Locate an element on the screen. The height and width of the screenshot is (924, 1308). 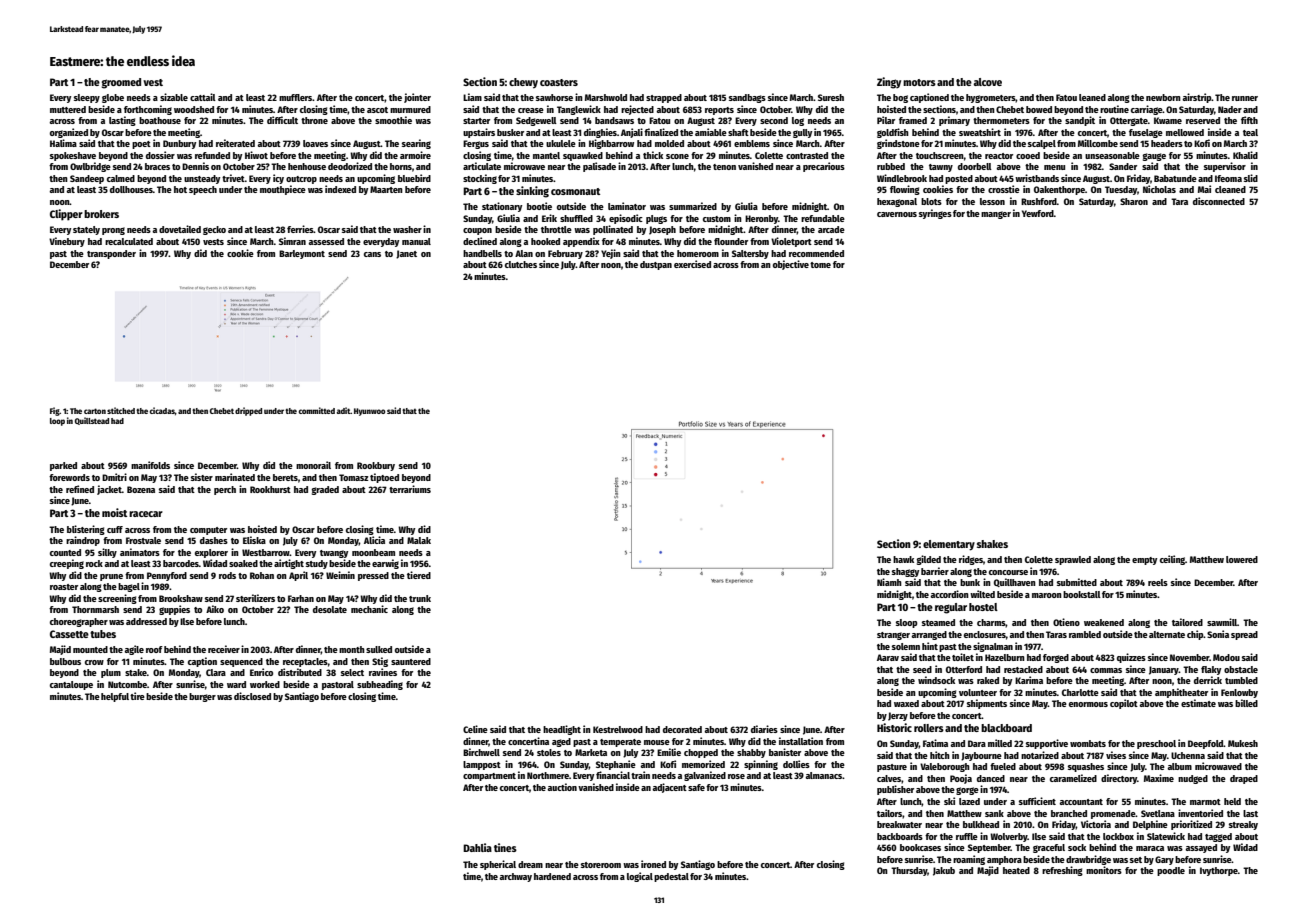
rambled is located at coordinates (1085, 634).
